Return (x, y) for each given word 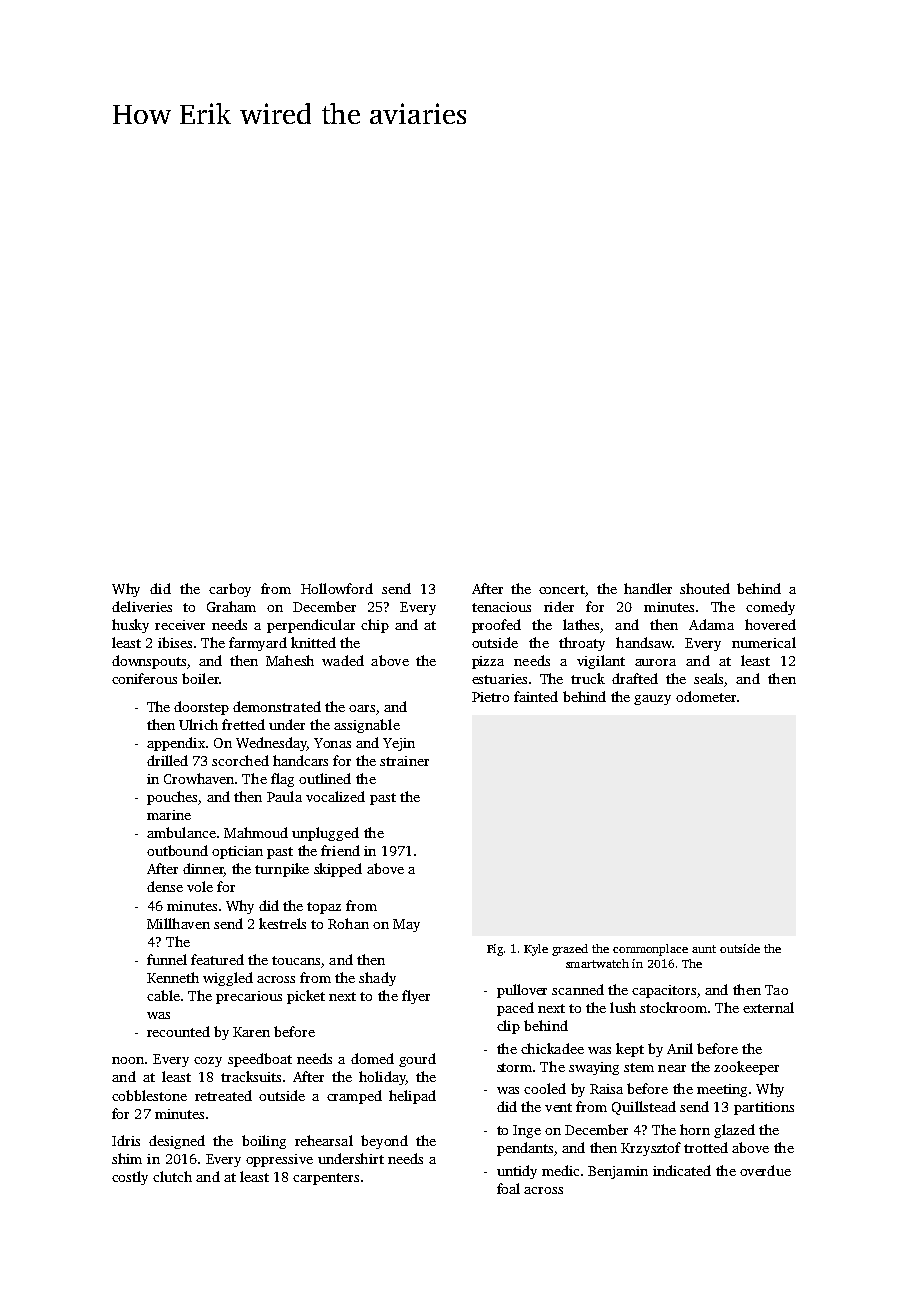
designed (177, 1142)
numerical (764, 642)
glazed (734, 1131)
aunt (704, 949)
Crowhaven (199, 778)
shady (377, 979)
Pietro (490, 697)
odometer (706, 696)
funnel (167, 959)
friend (340, 850)
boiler (200, 678)
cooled (545, 1088)
